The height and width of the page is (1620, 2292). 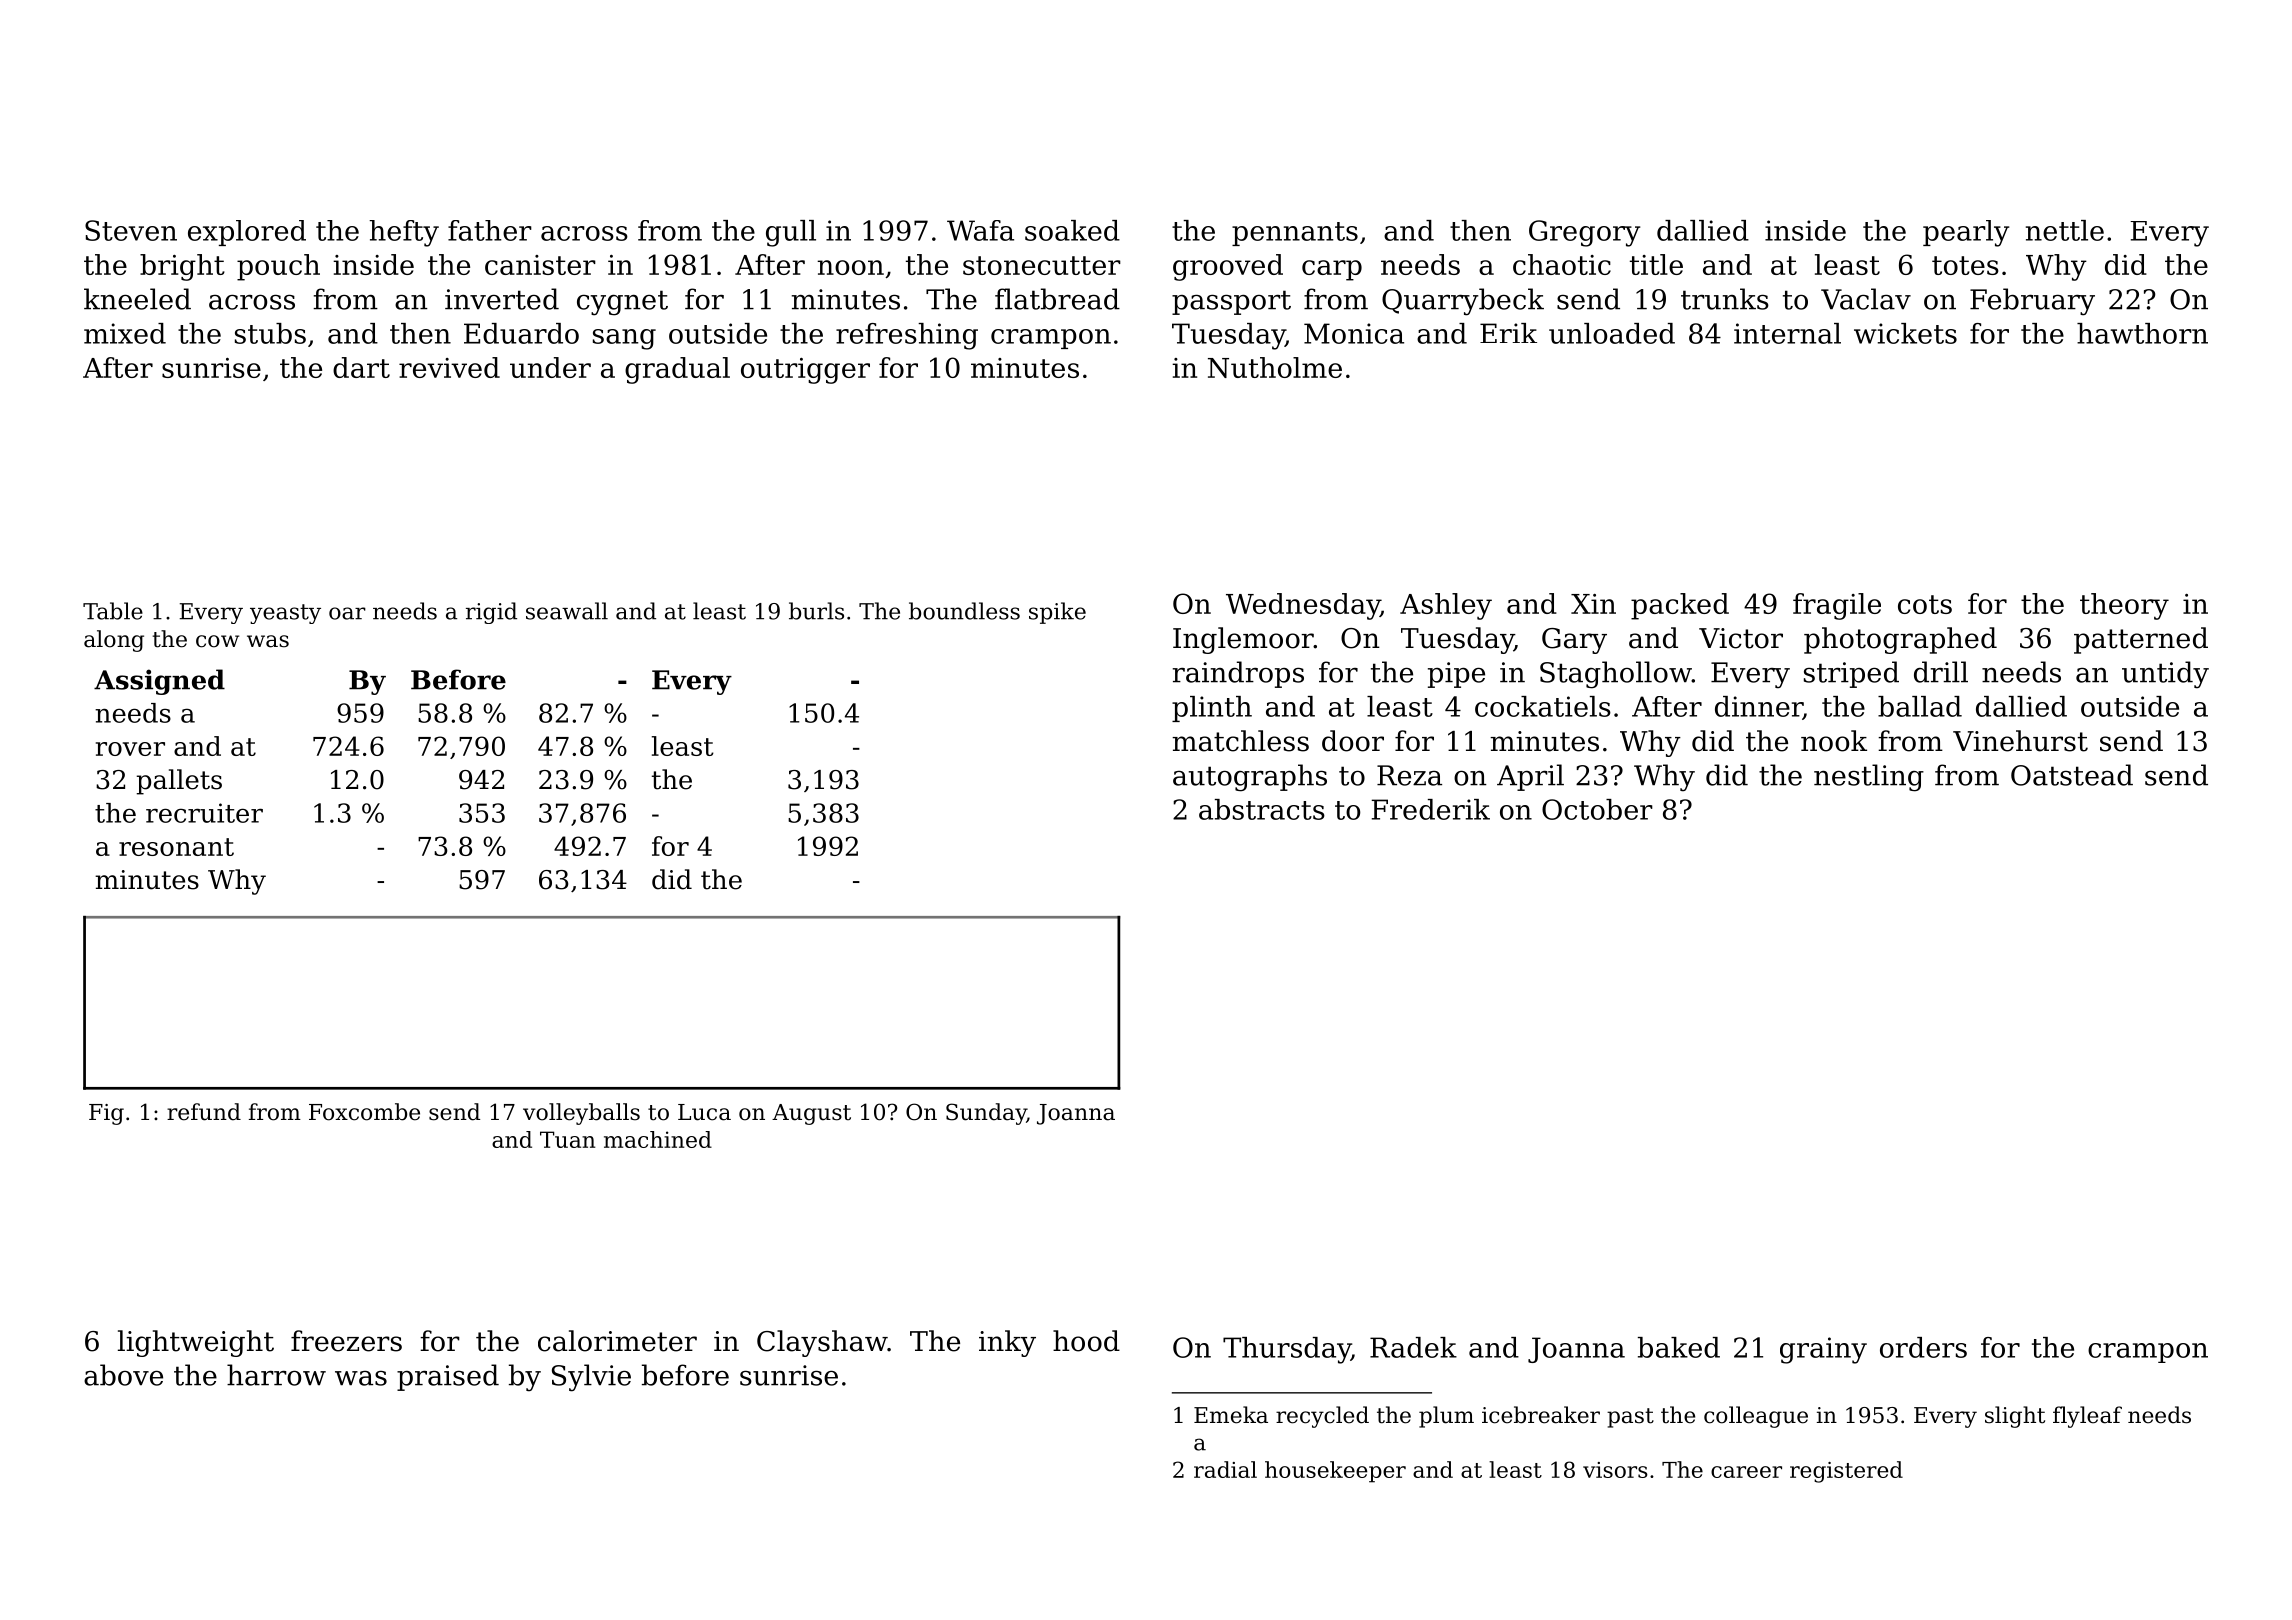 What do you see at coordinates (1923, 1347) in the page?
I see `orders` at bounding box center [1923, 1347].
